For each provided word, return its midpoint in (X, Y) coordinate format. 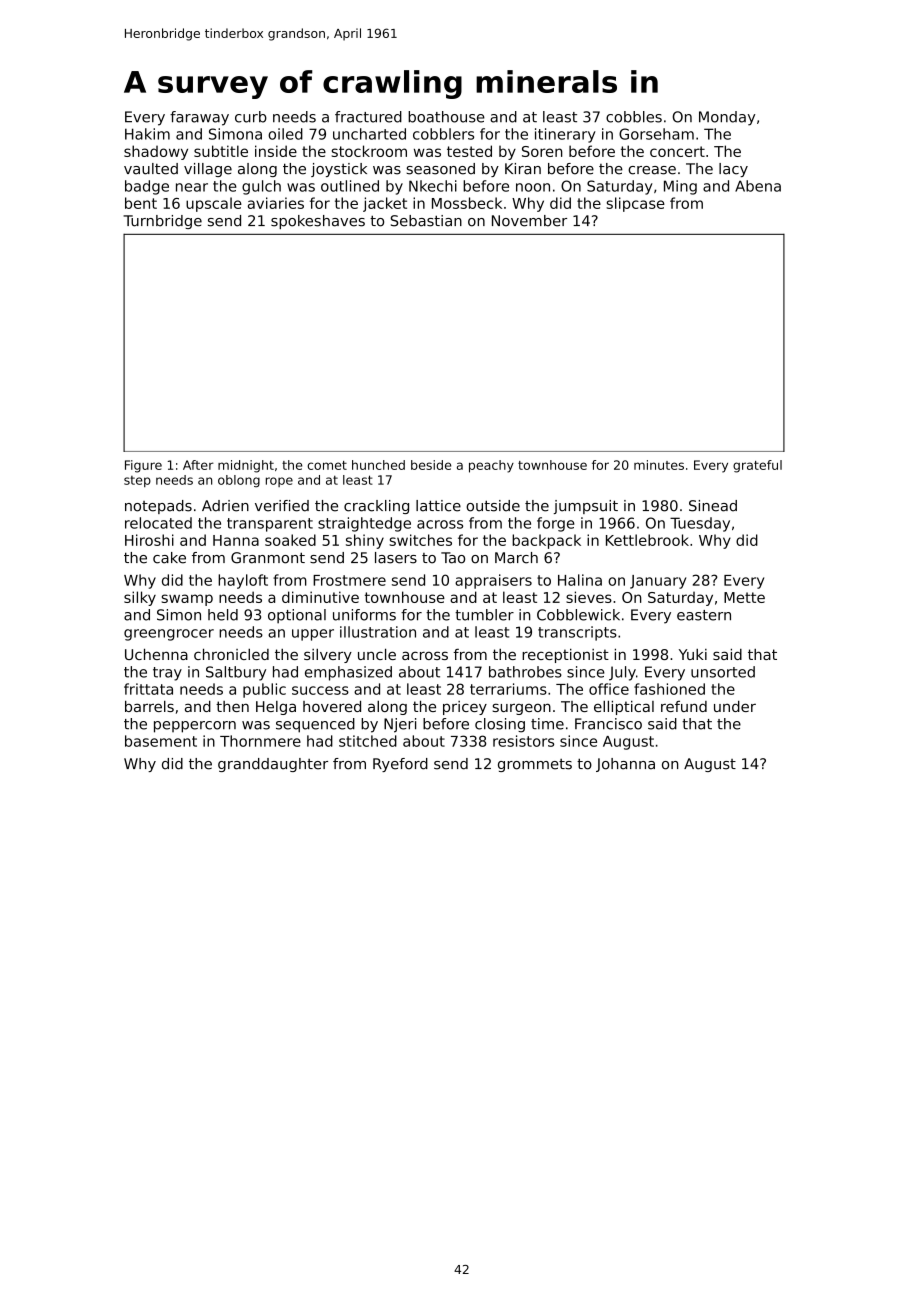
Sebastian (426, 221)
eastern (704, 615)
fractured (368, 117)
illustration (378, 632)
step (137, 481)
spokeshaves (318, 222)
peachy (491, 466)
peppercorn (195, 727)
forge (556, 524)
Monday (727, 118)
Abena (758, 186)
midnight (246, 466)
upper (313, 635)
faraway (199, 118)
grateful (757, 466)
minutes (659, 465)
